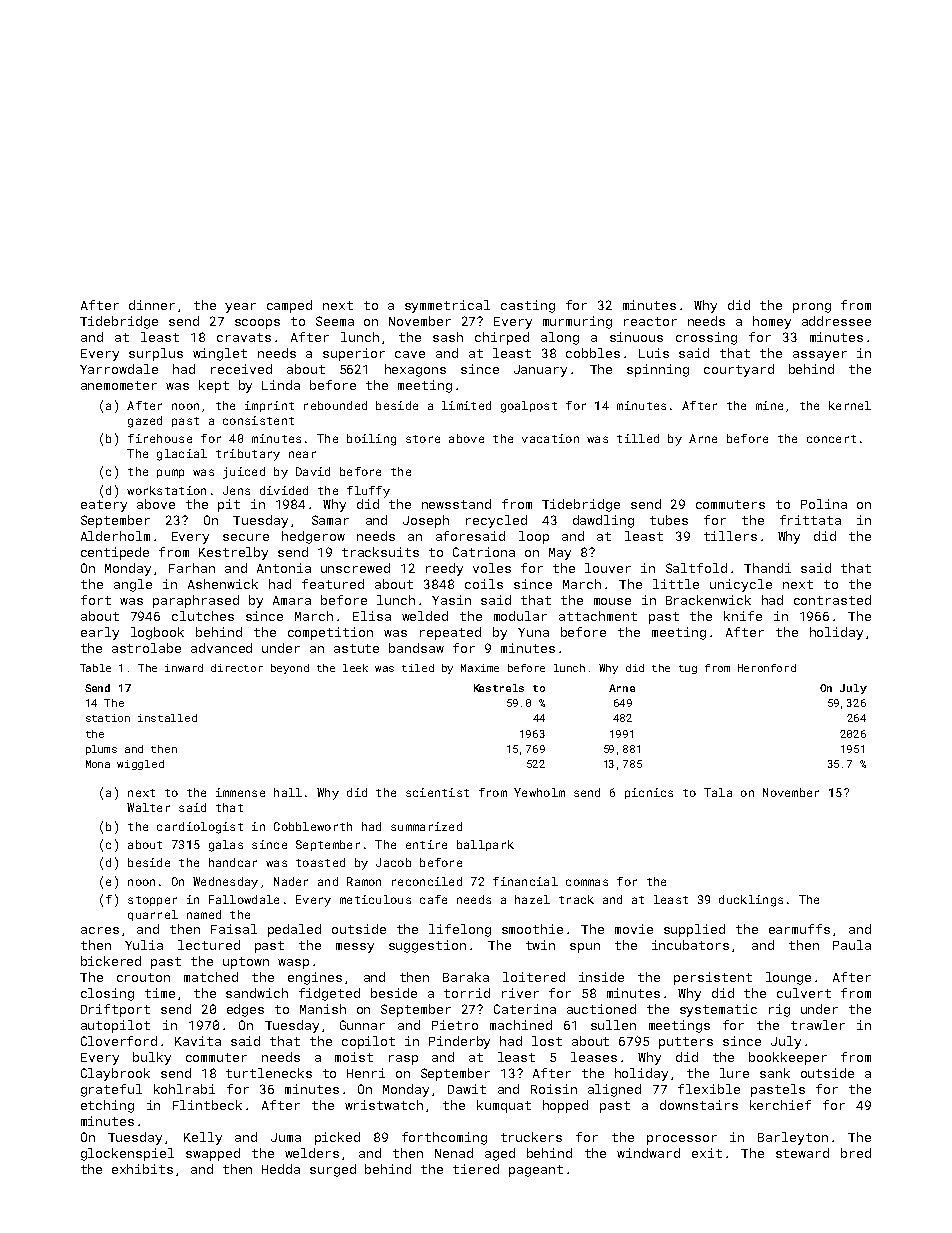 The height and width of the document is (1233, 952). Describe the element at coordinates (587, 882) in the document. I see `commas` at that location.
